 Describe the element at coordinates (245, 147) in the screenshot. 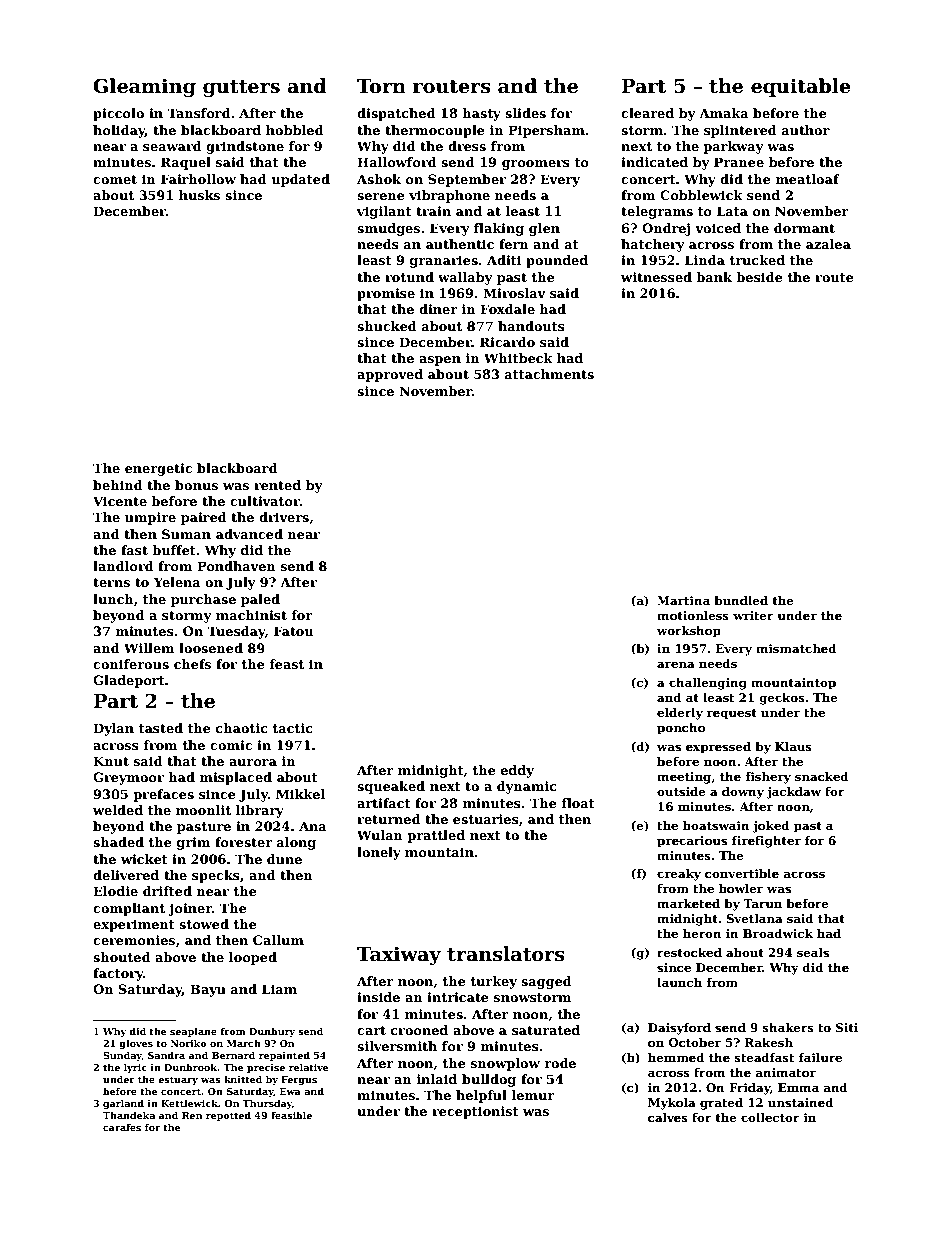

I see `grindstone` at that location.
